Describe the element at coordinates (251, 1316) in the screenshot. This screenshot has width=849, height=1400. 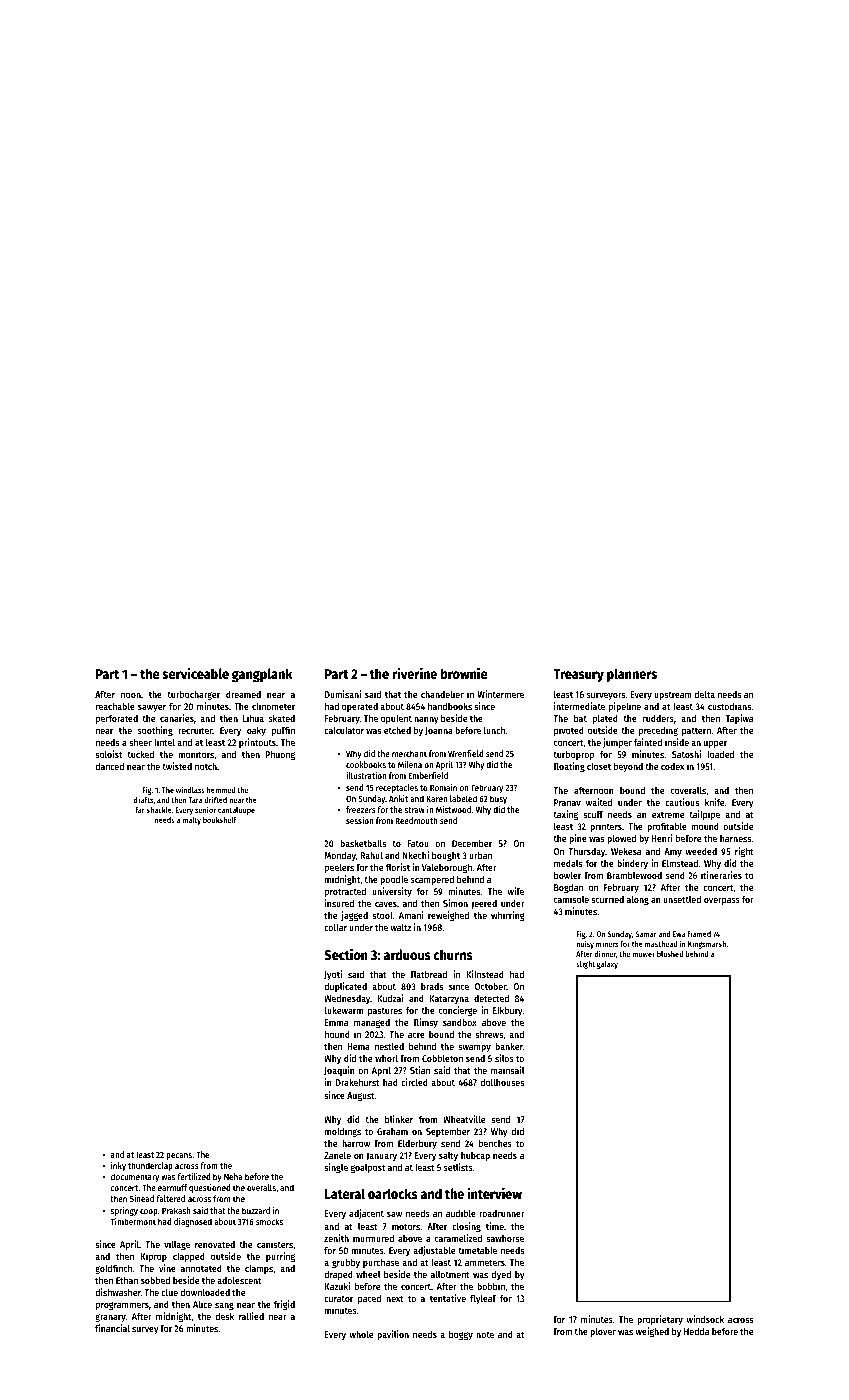
I see `rallied` at that location.
